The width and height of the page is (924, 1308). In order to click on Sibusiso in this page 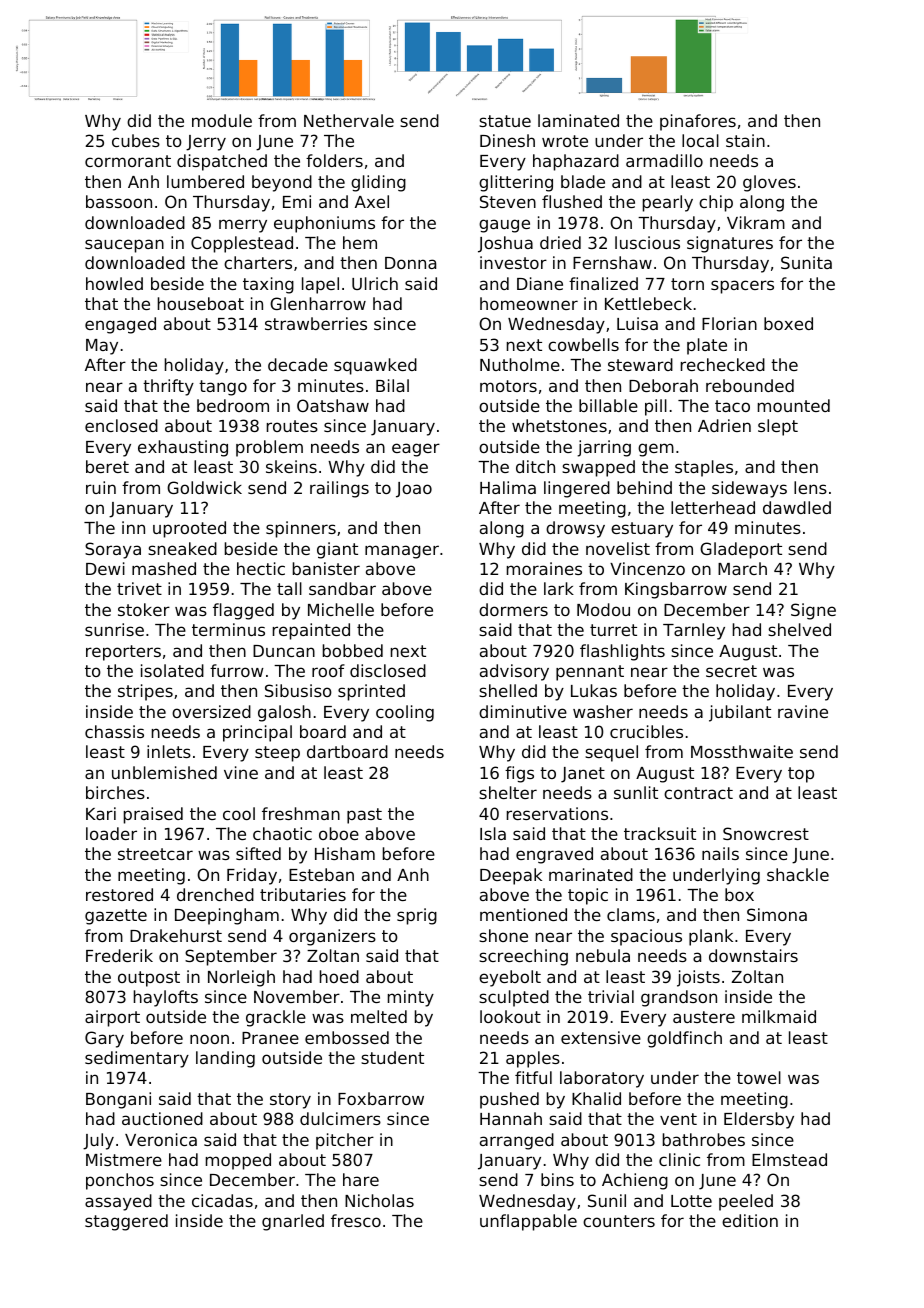, I will do `click(298, 690)`.
